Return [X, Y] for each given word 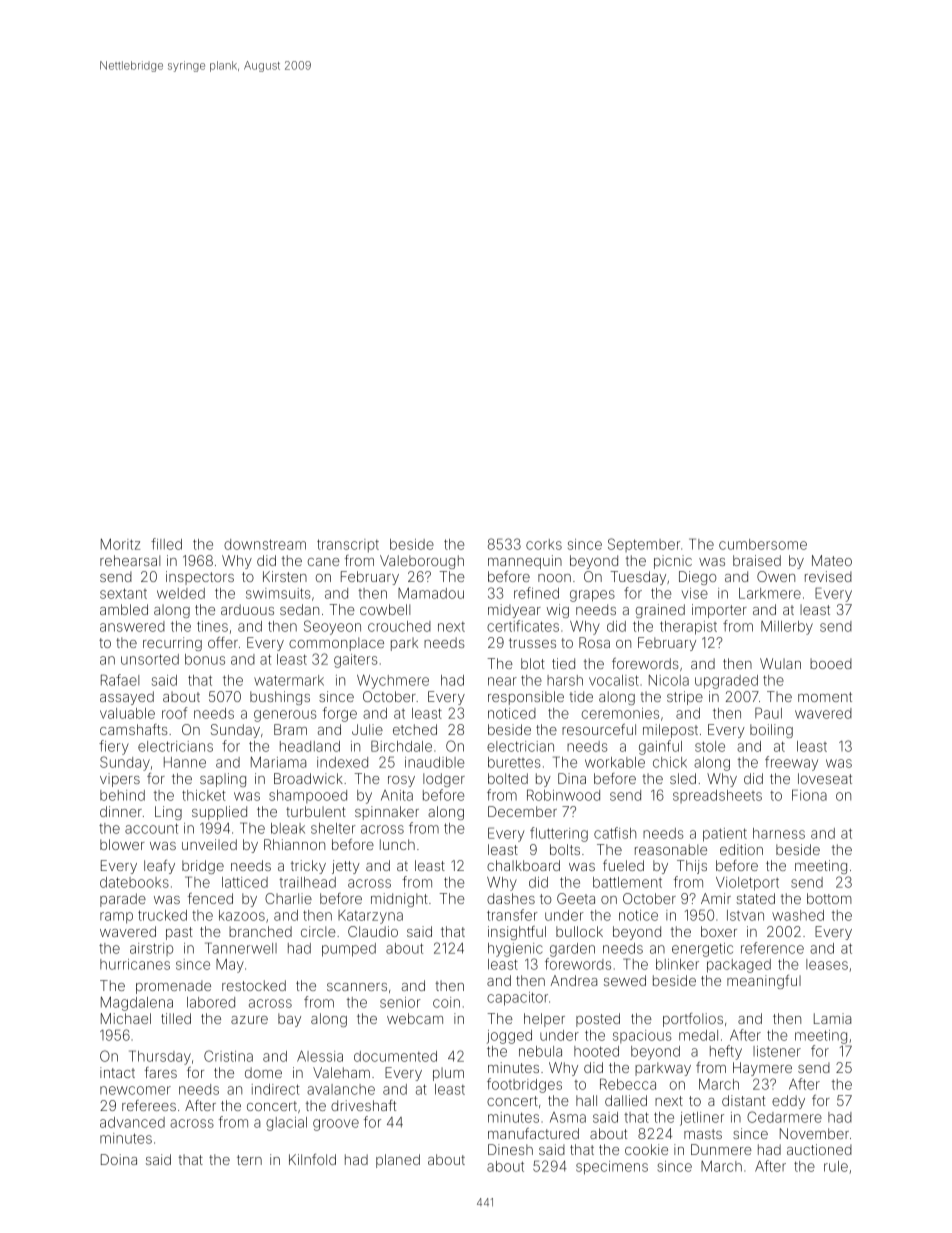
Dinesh [510, 1149]
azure [249, 1020]
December [522, 811]
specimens [612, 1168]
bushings [280, 698]
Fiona [809, 795]
